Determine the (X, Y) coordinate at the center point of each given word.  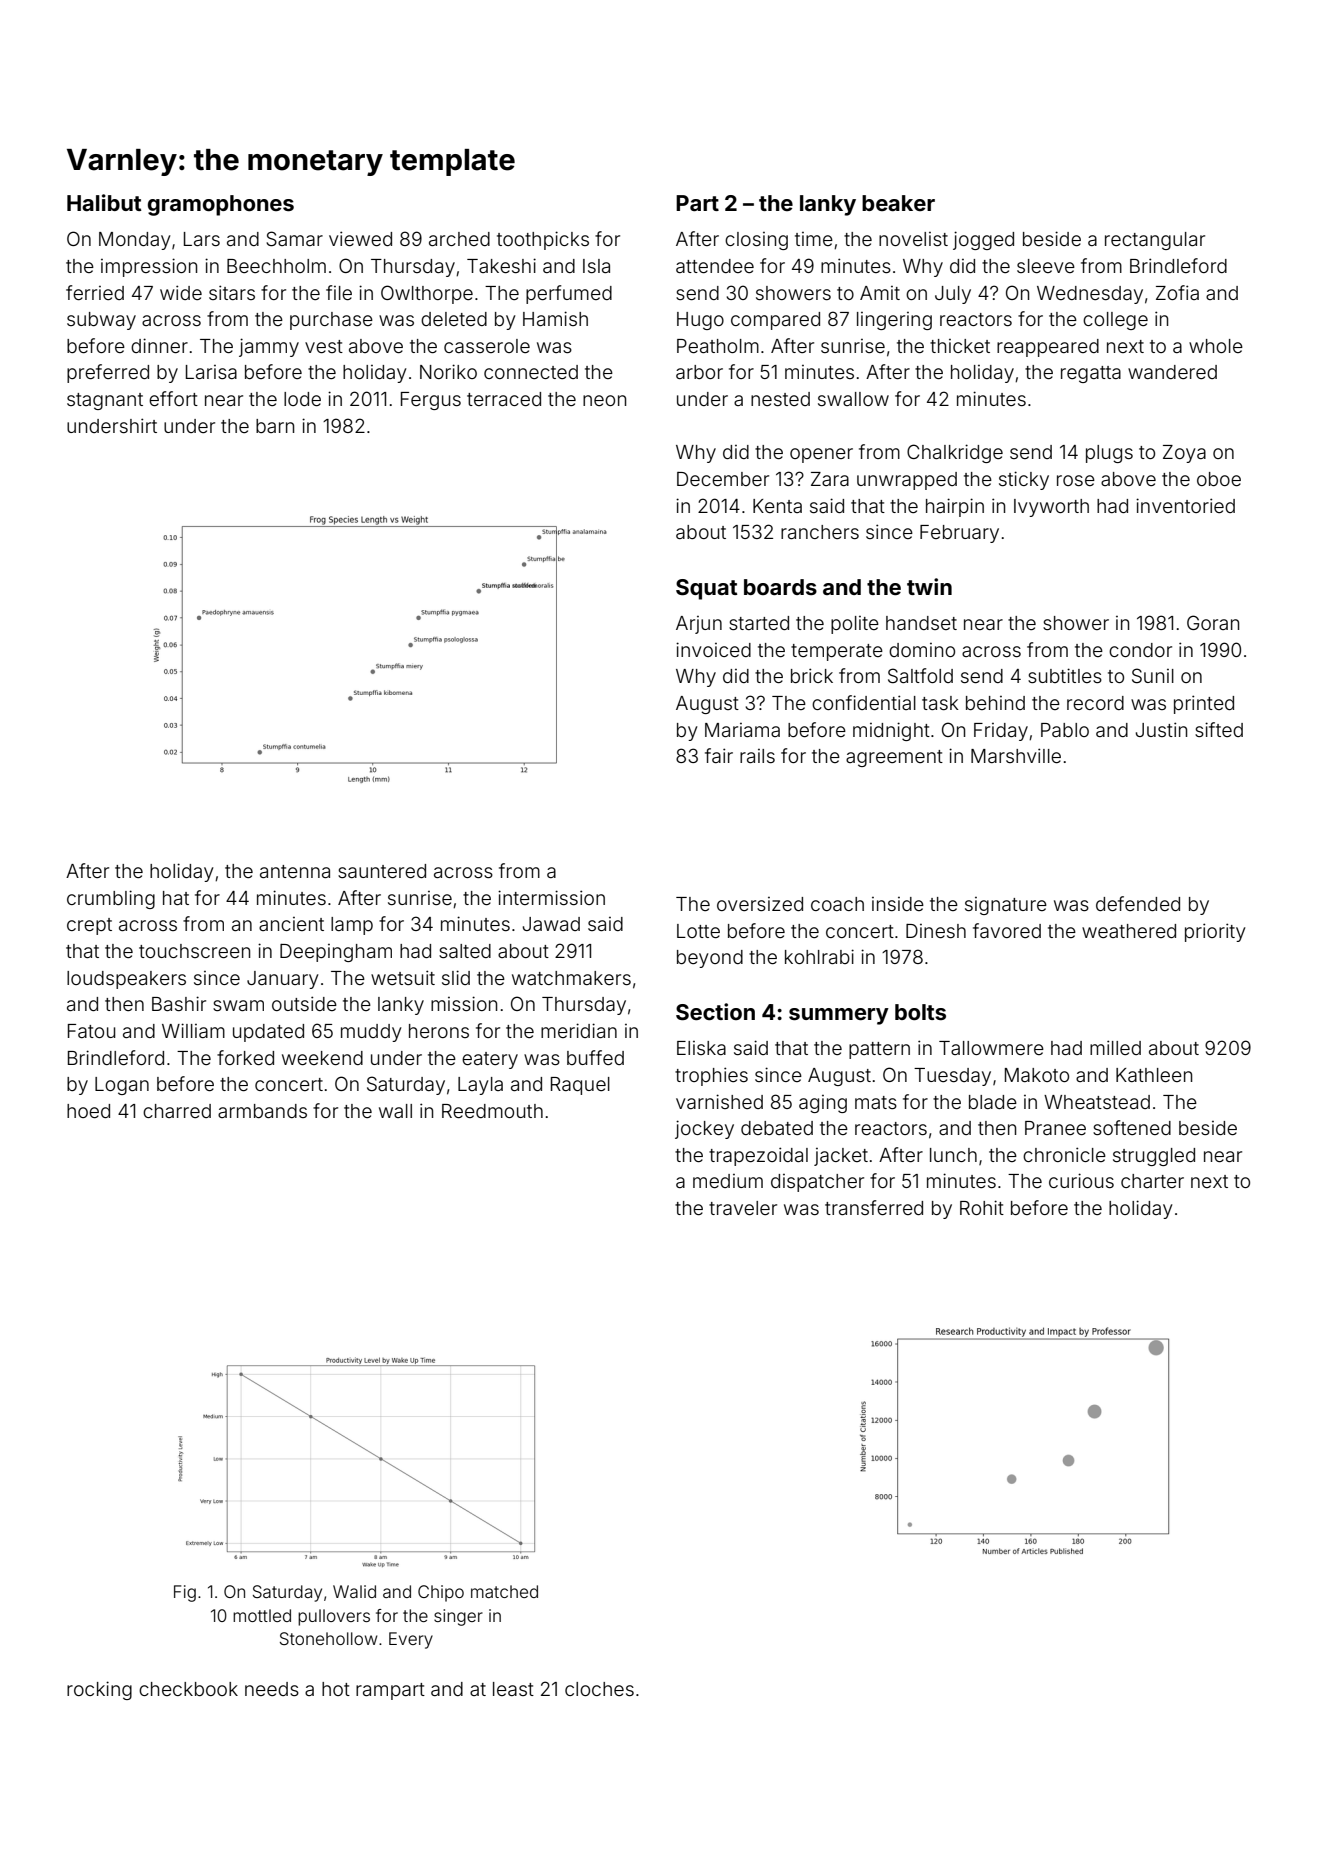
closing (756, 241)
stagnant (105, 401)
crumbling (111, 899)
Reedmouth (492, 1111)
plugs (1109, 454)
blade (993, 1102)
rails (757, 756)
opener (821, 455)
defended (1138, 903)
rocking (99, 1690)
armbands (262, 1111)
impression (149, 267)
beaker (898, 203)
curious (1081, 1180)
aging (823, 1104)
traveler (743, 1208)
